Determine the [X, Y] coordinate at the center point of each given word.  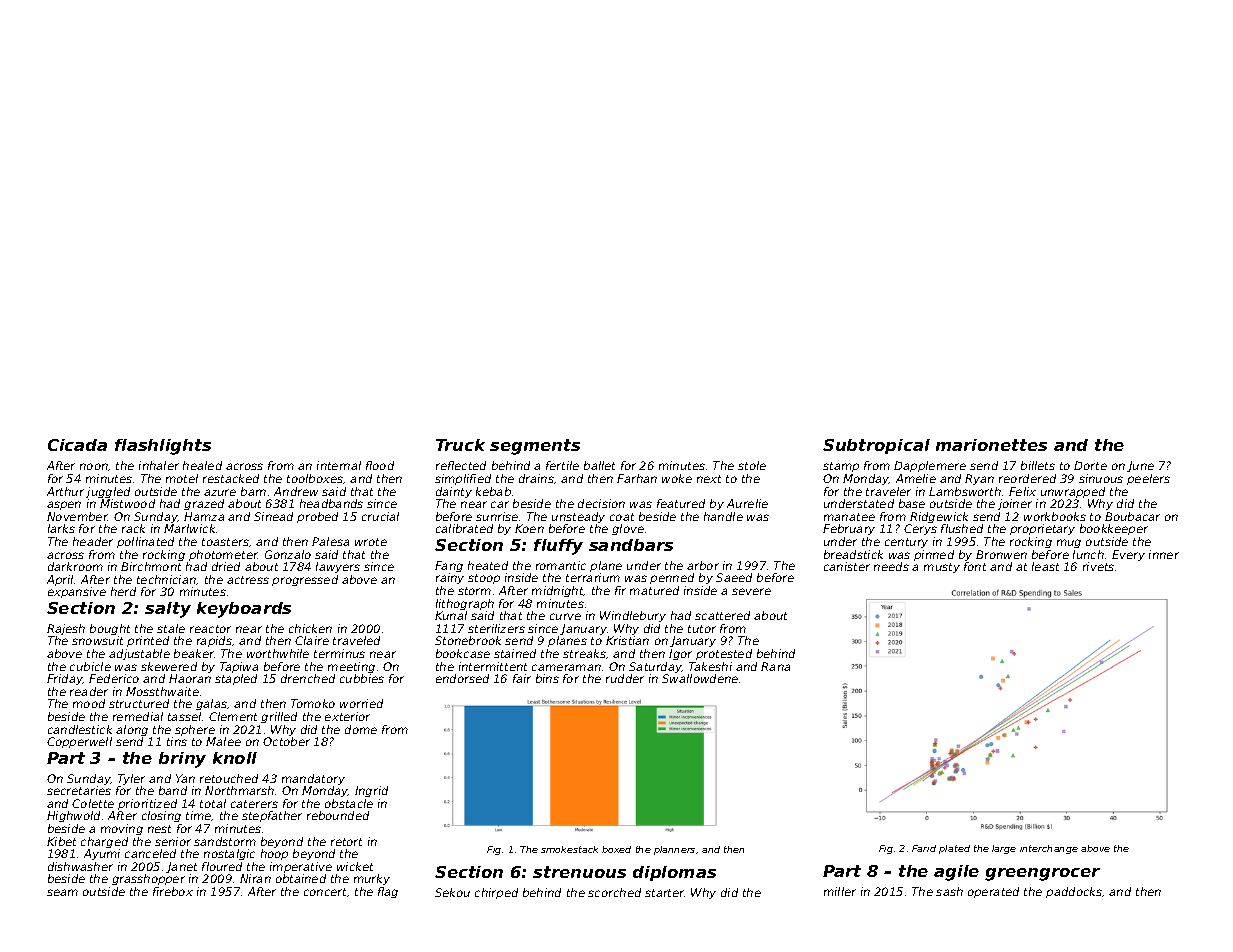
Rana [775, 666]
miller [840, 891]
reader [89, 691]
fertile [562, 465]
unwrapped [1073, 492]
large [1004, 849]
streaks [584, 653]
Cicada [77, 445]
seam [62, 892]
